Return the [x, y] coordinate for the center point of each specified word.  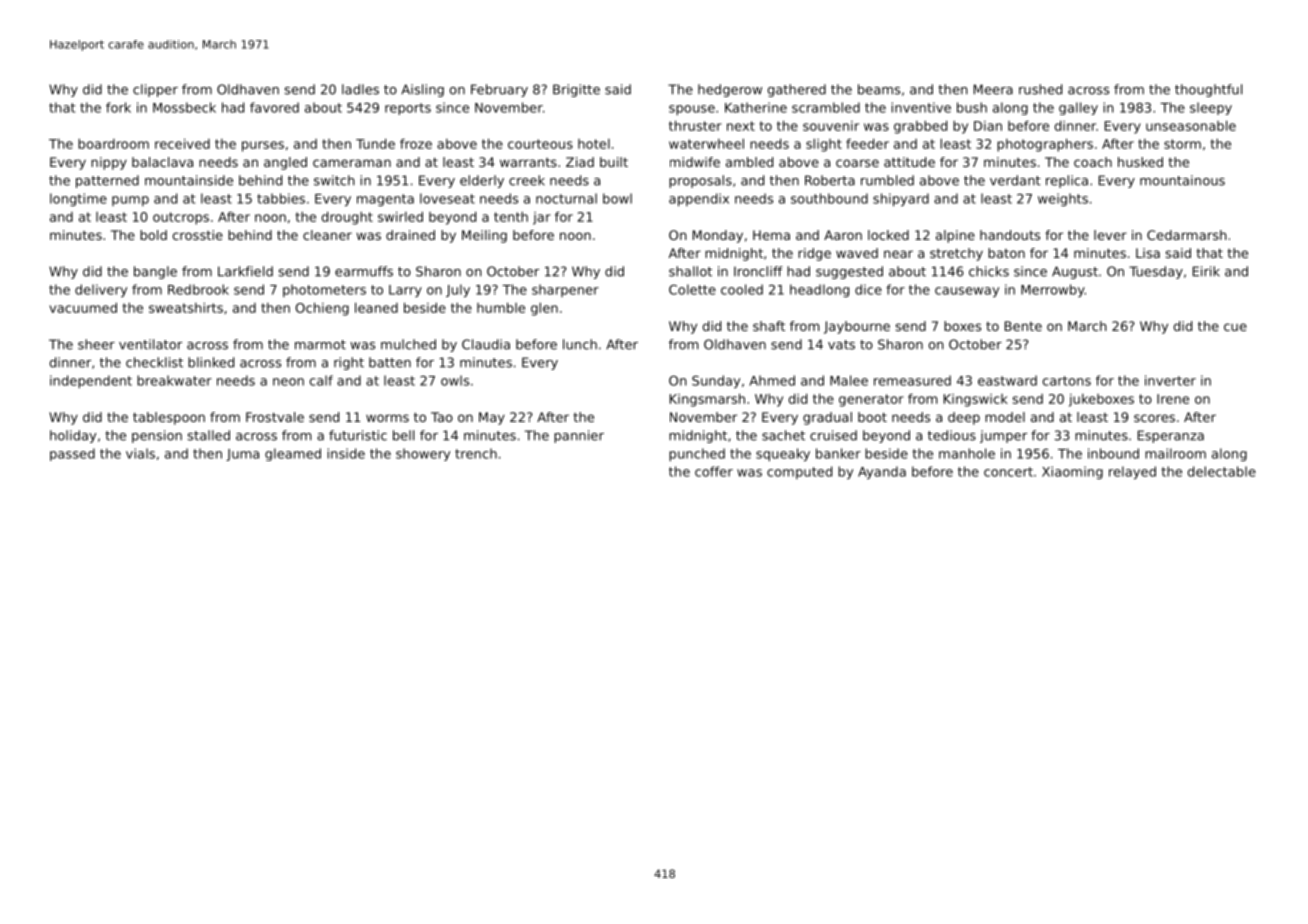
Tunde [375, 143]
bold [153, 235]
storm [1182, 144]
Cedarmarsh [1187, 235]
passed [72, 454]
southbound [829, 198]
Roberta [830, 180]
